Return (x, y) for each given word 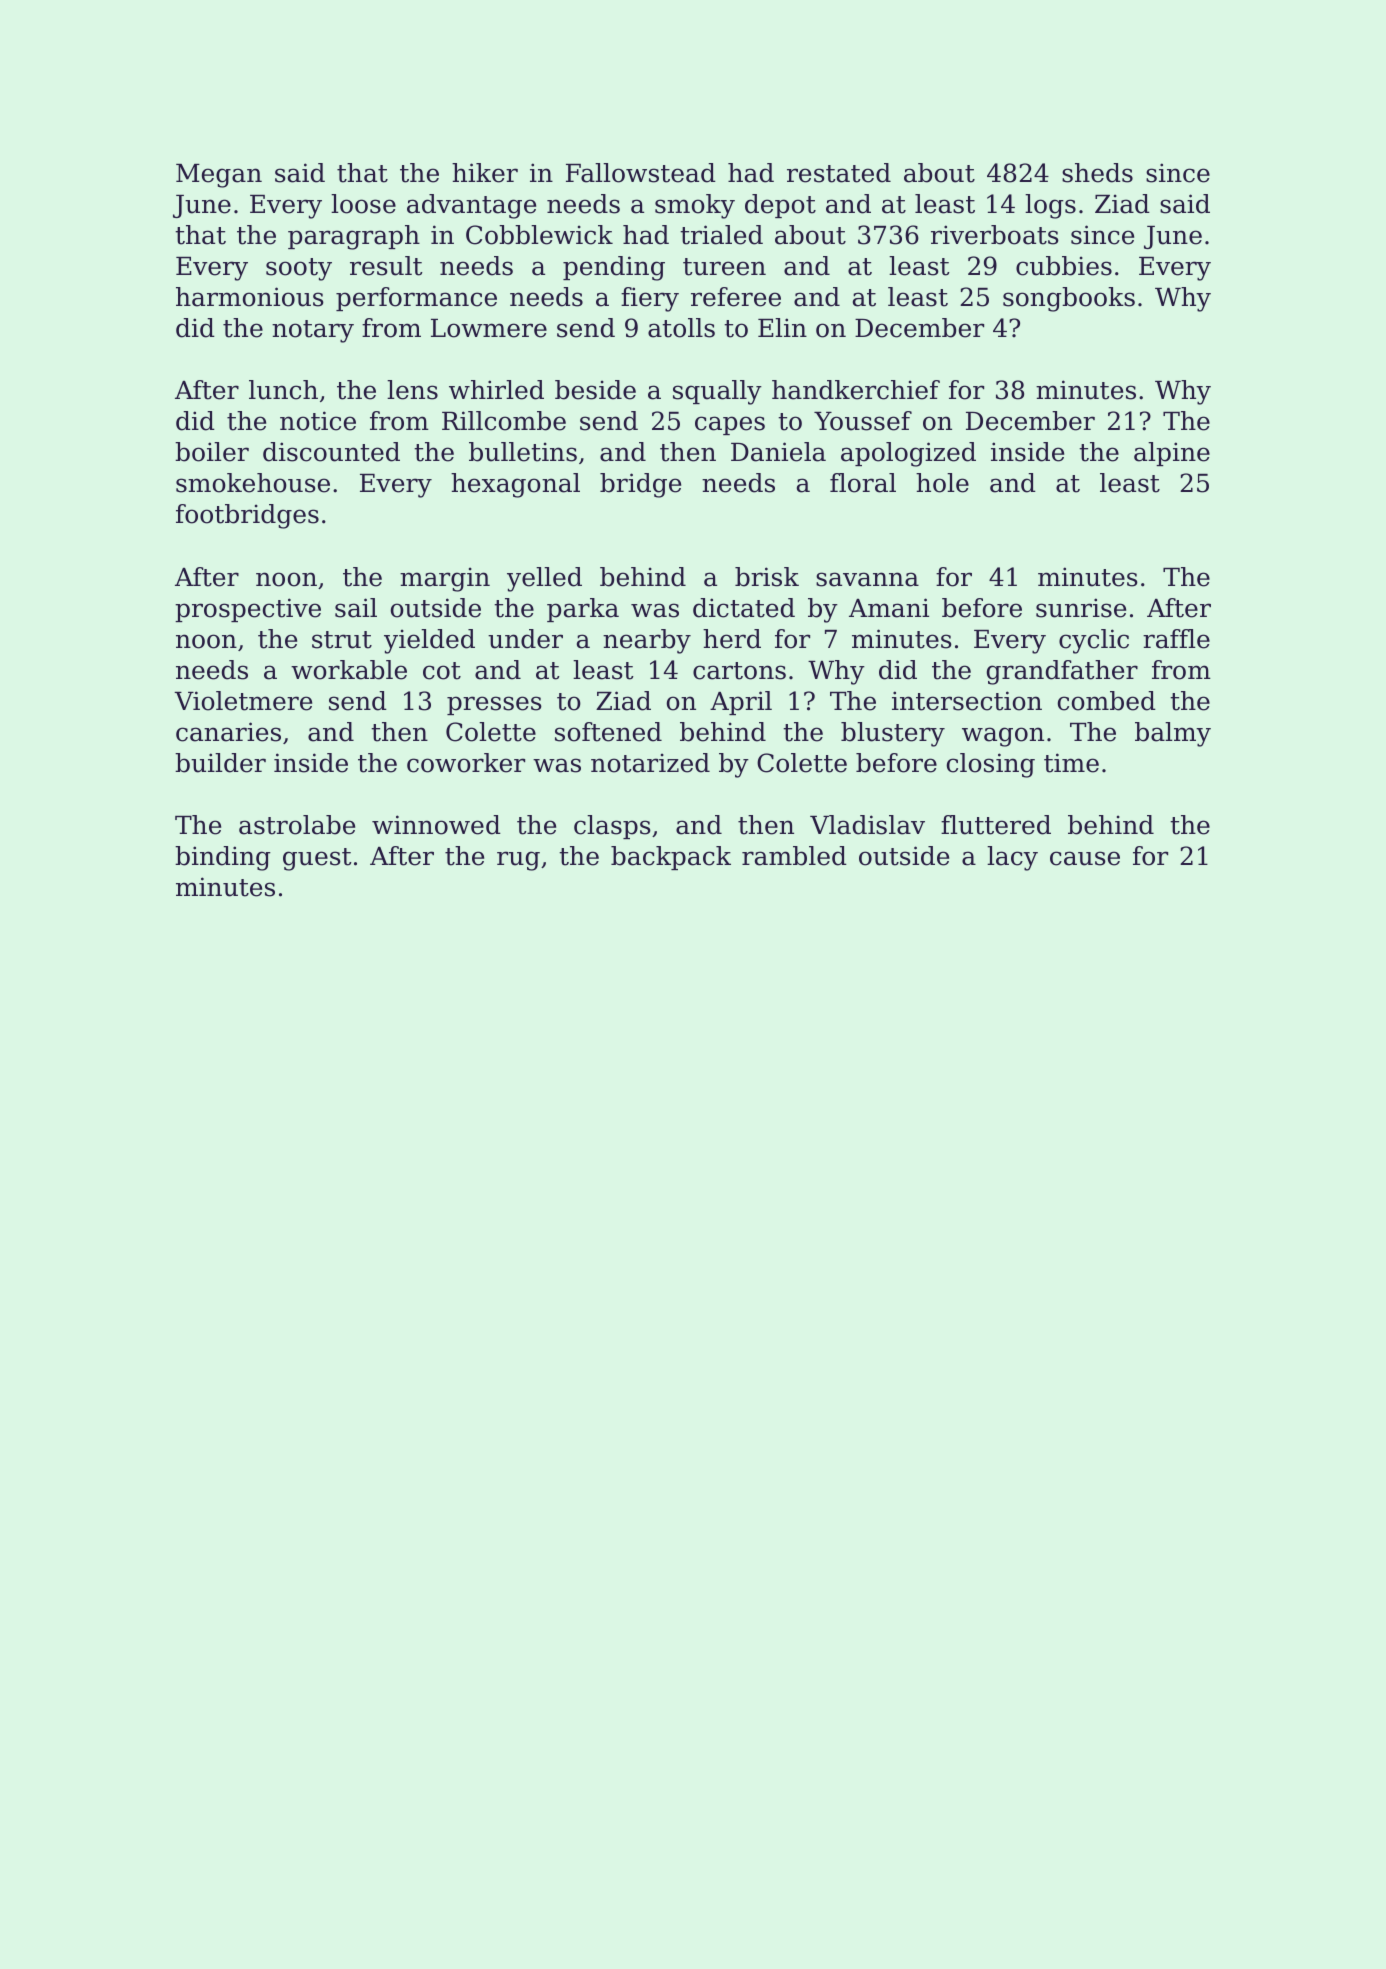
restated (839, 173)
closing (991, 765)
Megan (219, 176)
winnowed (436, 825)
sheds (1097, 173)
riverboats (995, 235)
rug (518, 861)
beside (595, 390)
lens (412, 390)
